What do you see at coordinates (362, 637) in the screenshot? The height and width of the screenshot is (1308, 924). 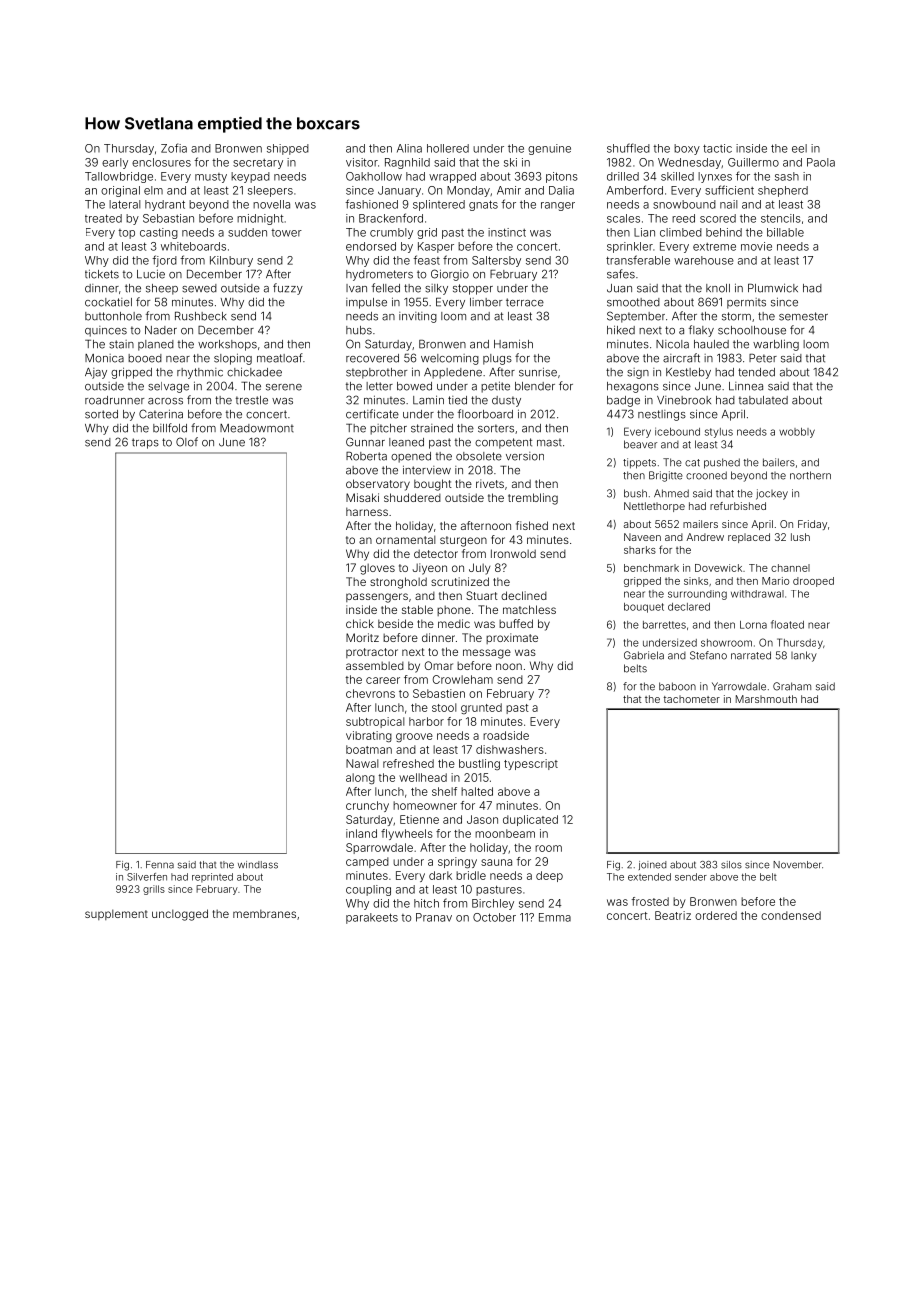 I see `Moritz` at bounding box center [362, 637].
